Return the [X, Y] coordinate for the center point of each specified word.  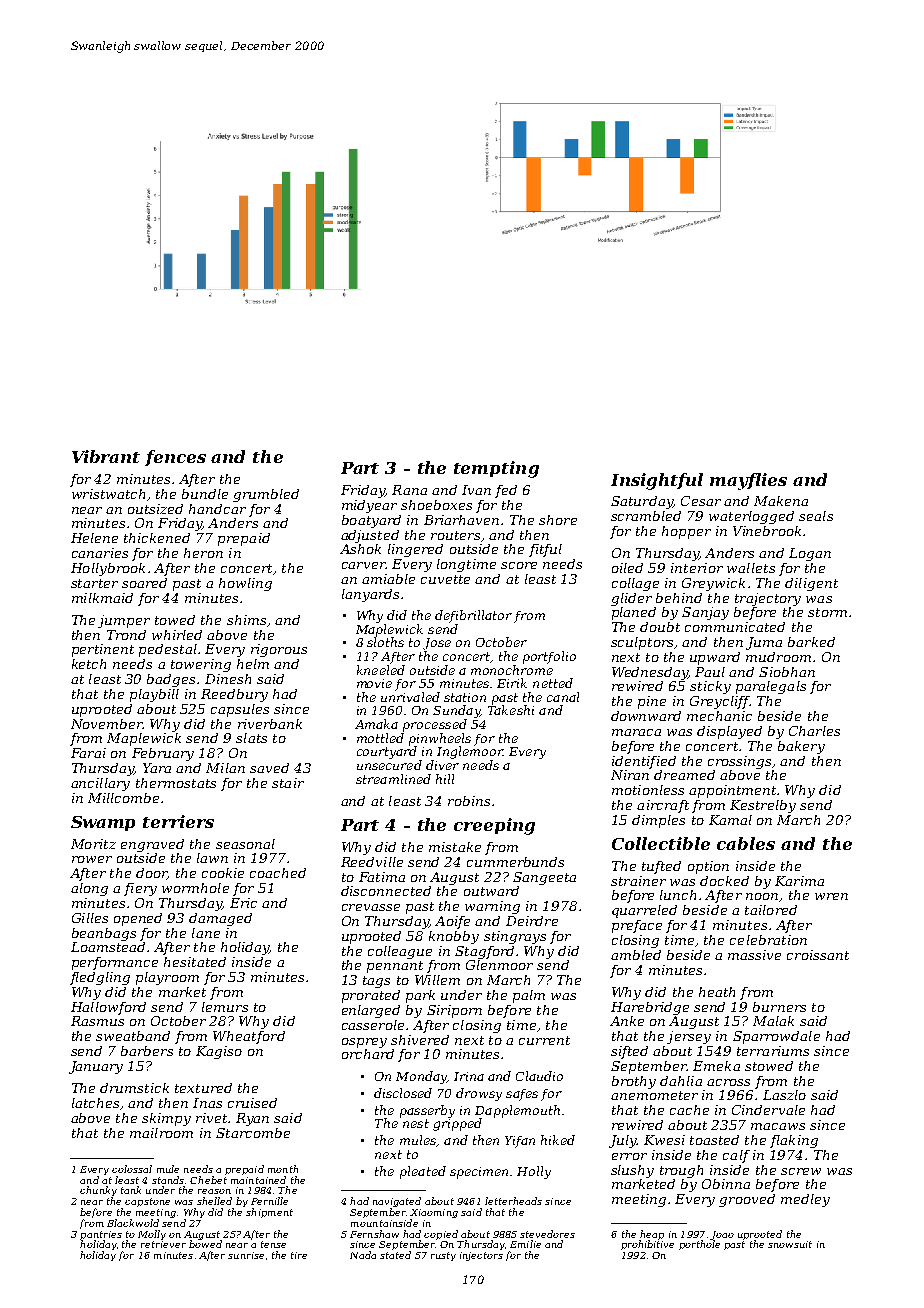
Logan [810, 554]
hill [445, 779]
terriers [178, 821]
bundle [205, 494]
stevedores [547, 1234]
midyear [369, 506]
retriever [163, 1244]
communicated [735, 627]
